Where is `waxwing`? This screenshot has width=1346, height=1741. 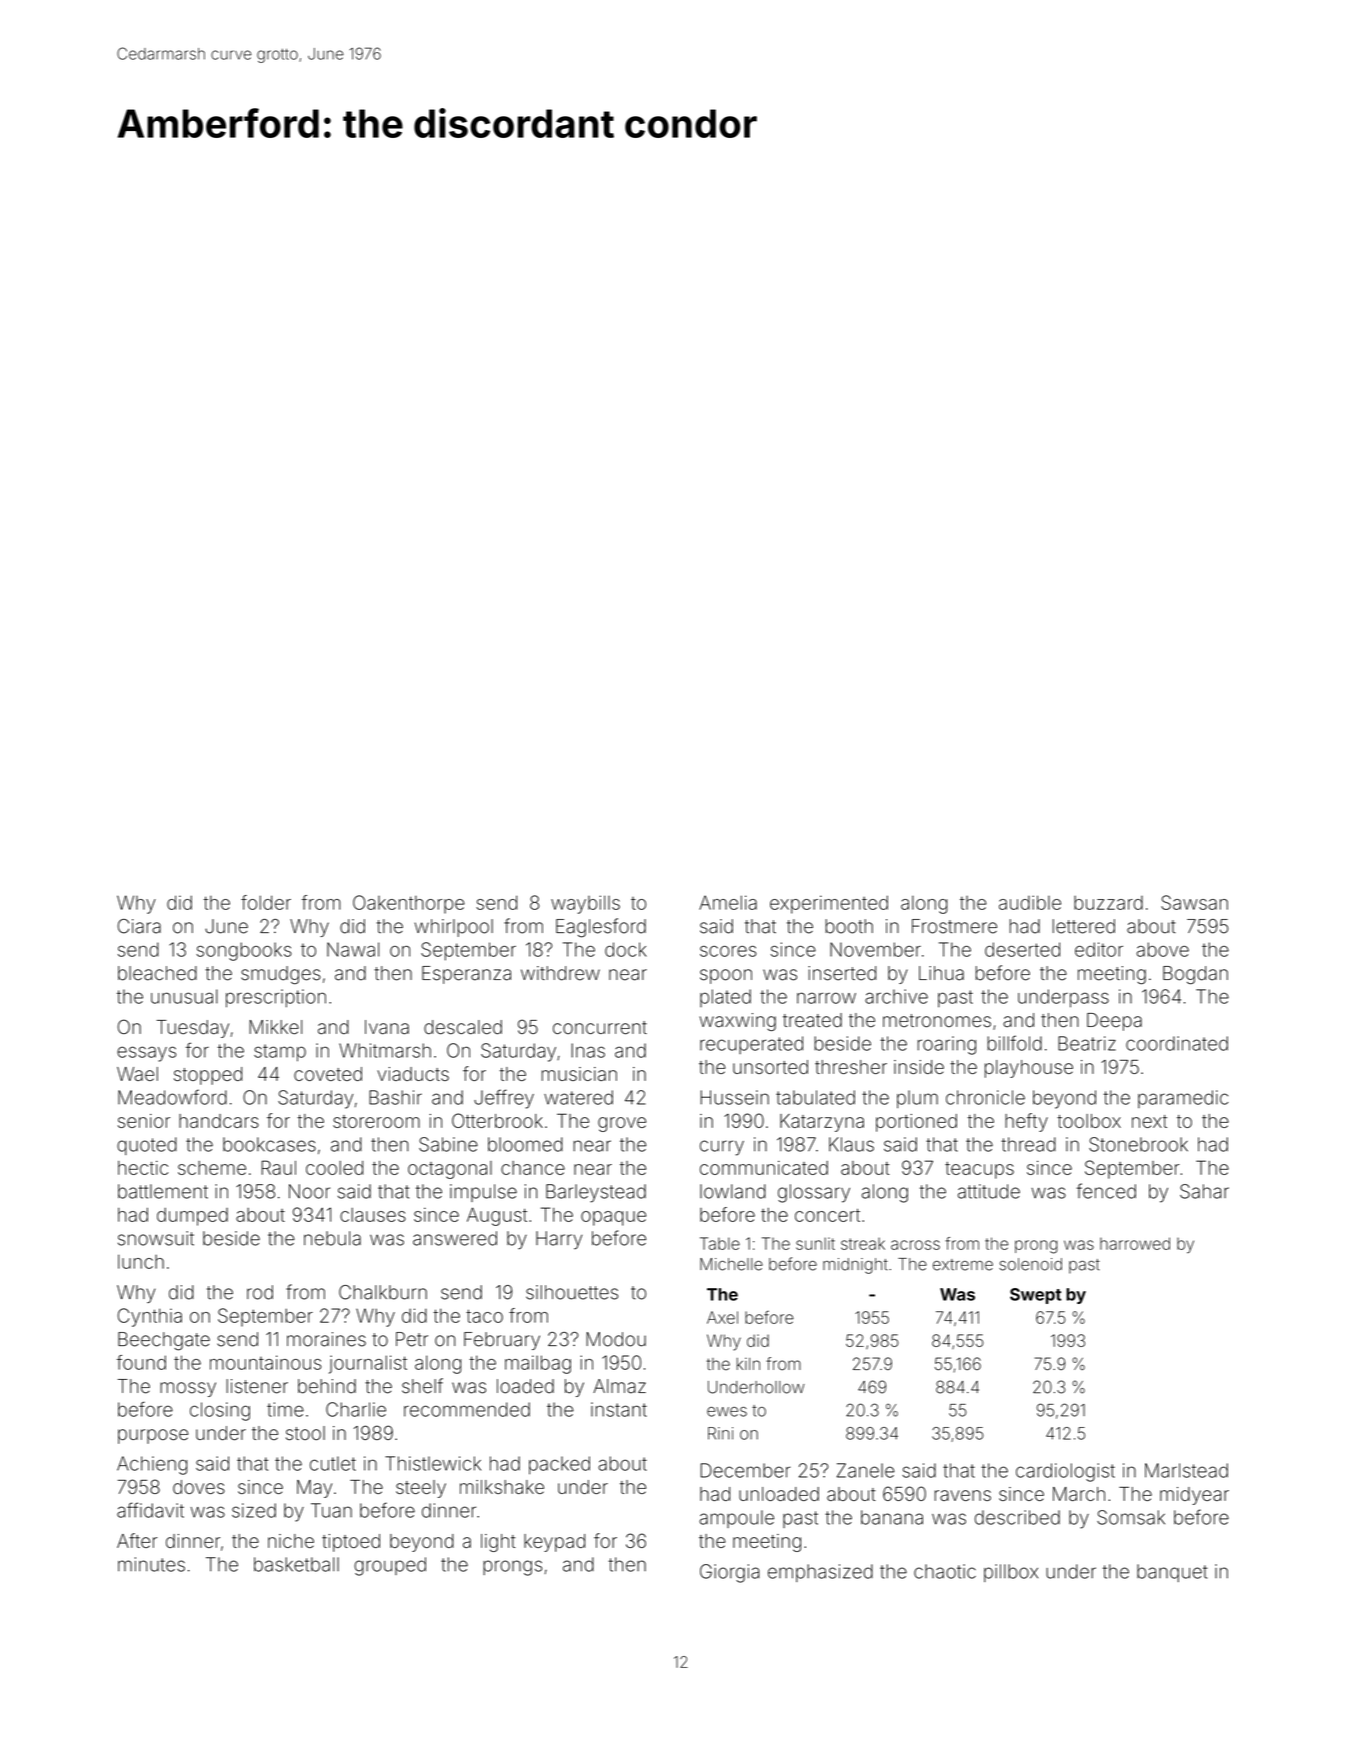 waxwing is located at coordinates (738, 1022).
